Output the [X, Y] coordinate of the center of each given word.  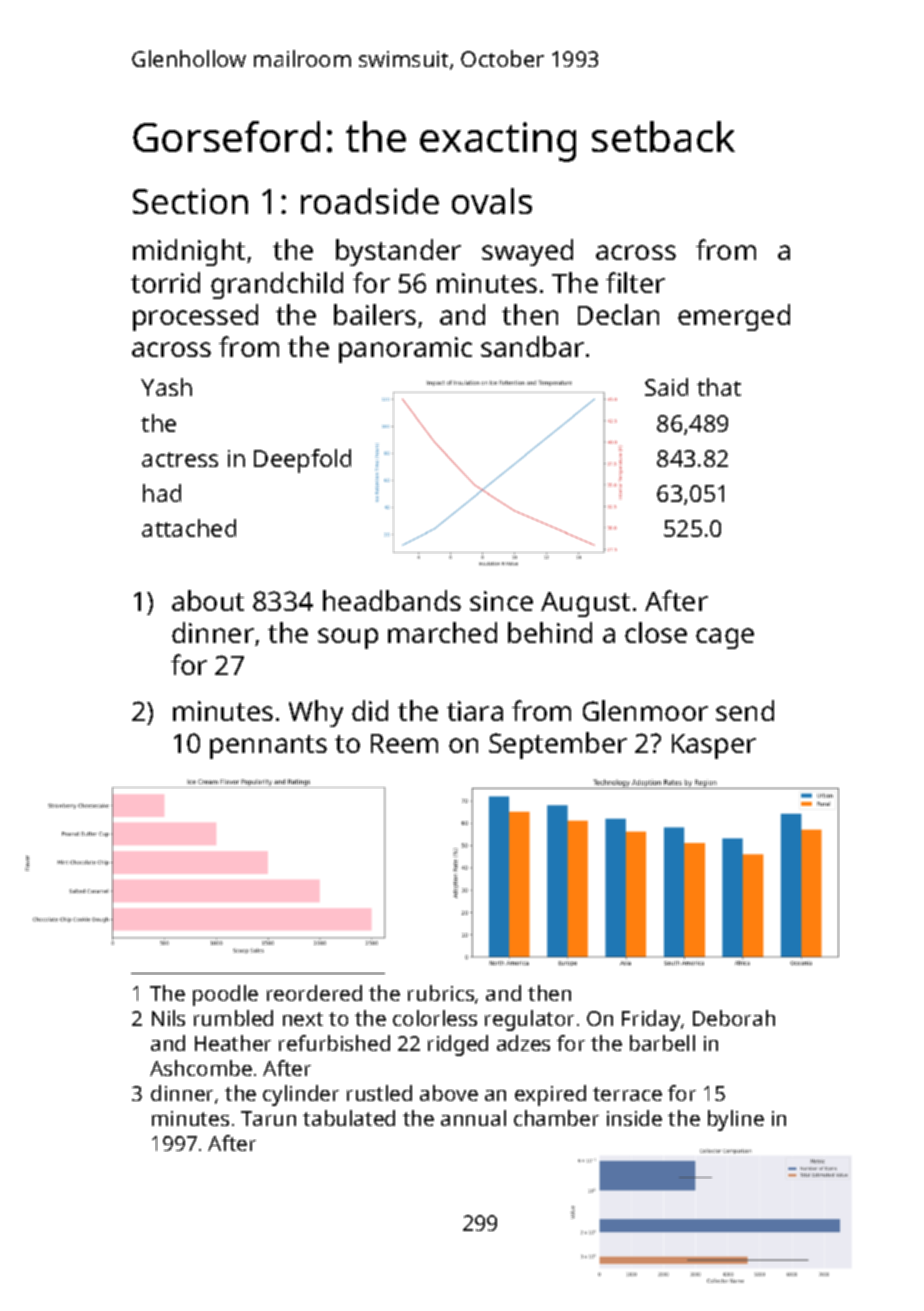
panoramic [405, 350]
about [208, 600]
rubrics [441, 993]
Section [190, 201]
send [745, 710]
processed [195, 317]
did [370, 710]
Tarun [268, 1118]
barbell [662, 1043]
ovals [492, 201]
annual [473, 1118]
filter [635, 282]
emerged [734, 317]
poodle [225, 995]
